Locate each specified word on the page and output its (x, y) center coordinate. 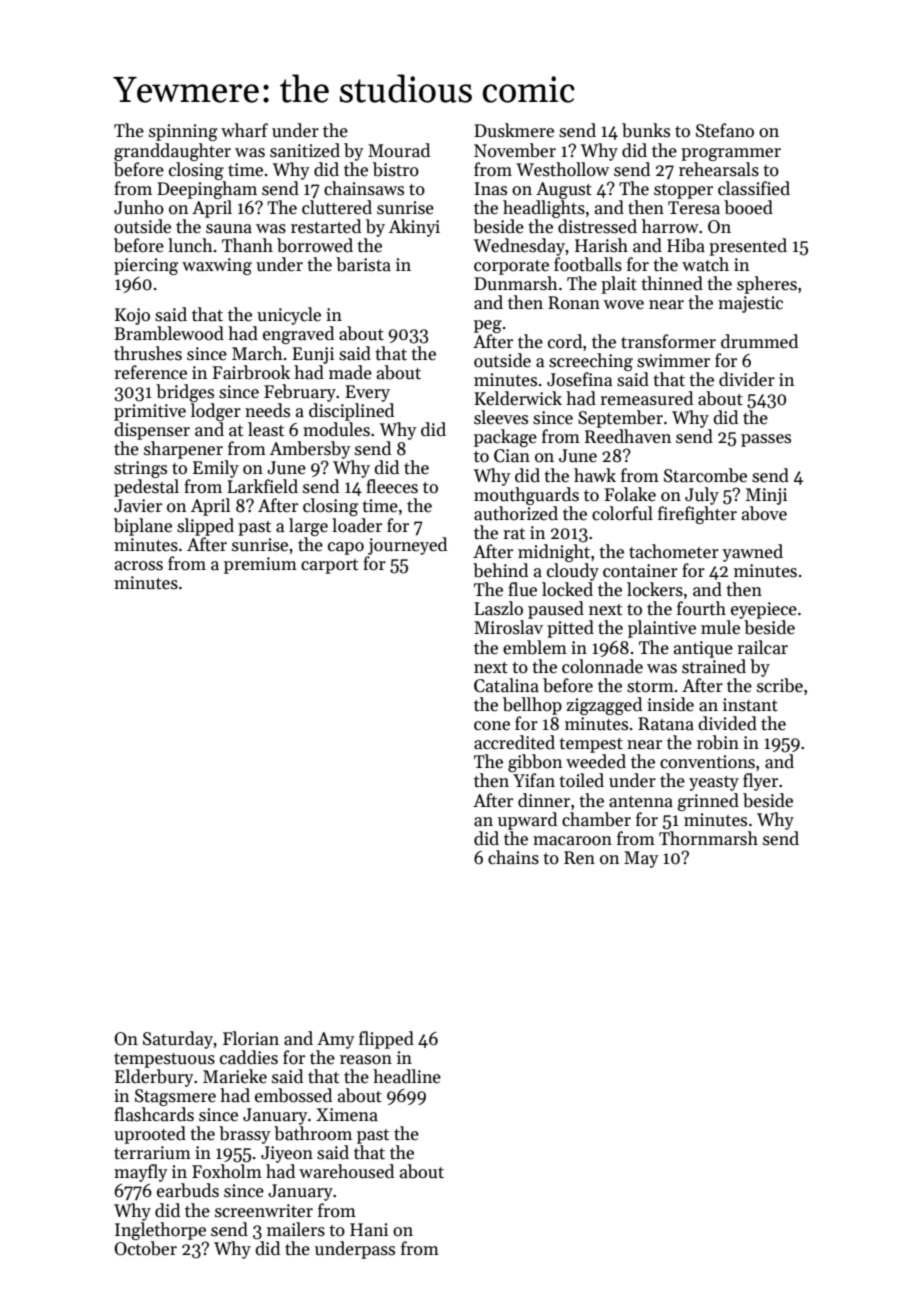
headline (407, 1076)
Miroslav (508, 627)
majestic (750, 304)
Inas (491, 189)
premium (260, 565)
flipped (386, 1040)
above (764, 513)
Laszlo (498, 608)
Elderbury (154, 1078)
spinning (183, 132)
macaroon (572, 841)
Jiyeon (287, 1154)
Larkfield (262, 486)
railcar (762, 647)
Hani (369, 1230)
